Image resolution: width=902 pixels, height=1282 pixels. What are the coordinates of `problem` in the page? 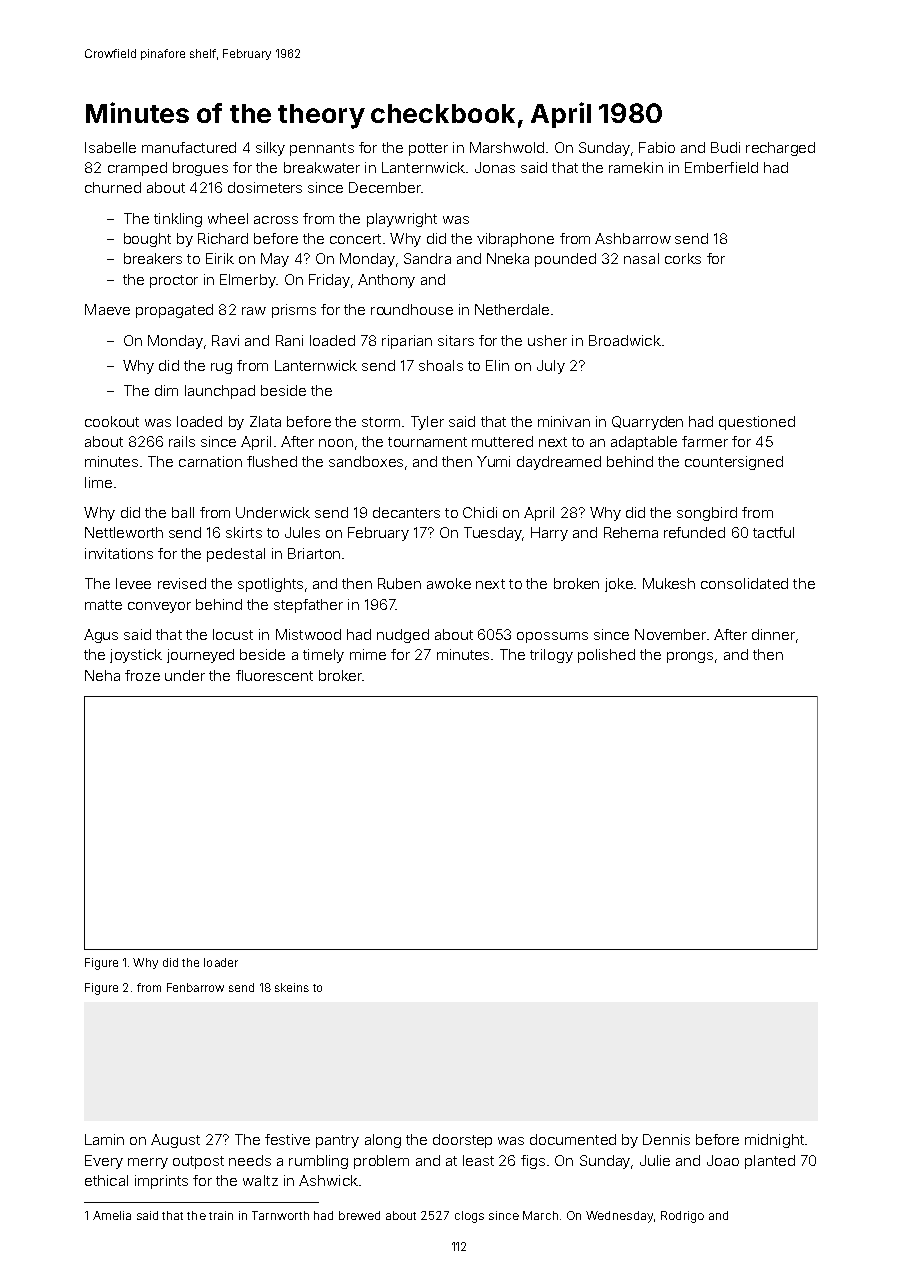 It's located at (381, 1162).
